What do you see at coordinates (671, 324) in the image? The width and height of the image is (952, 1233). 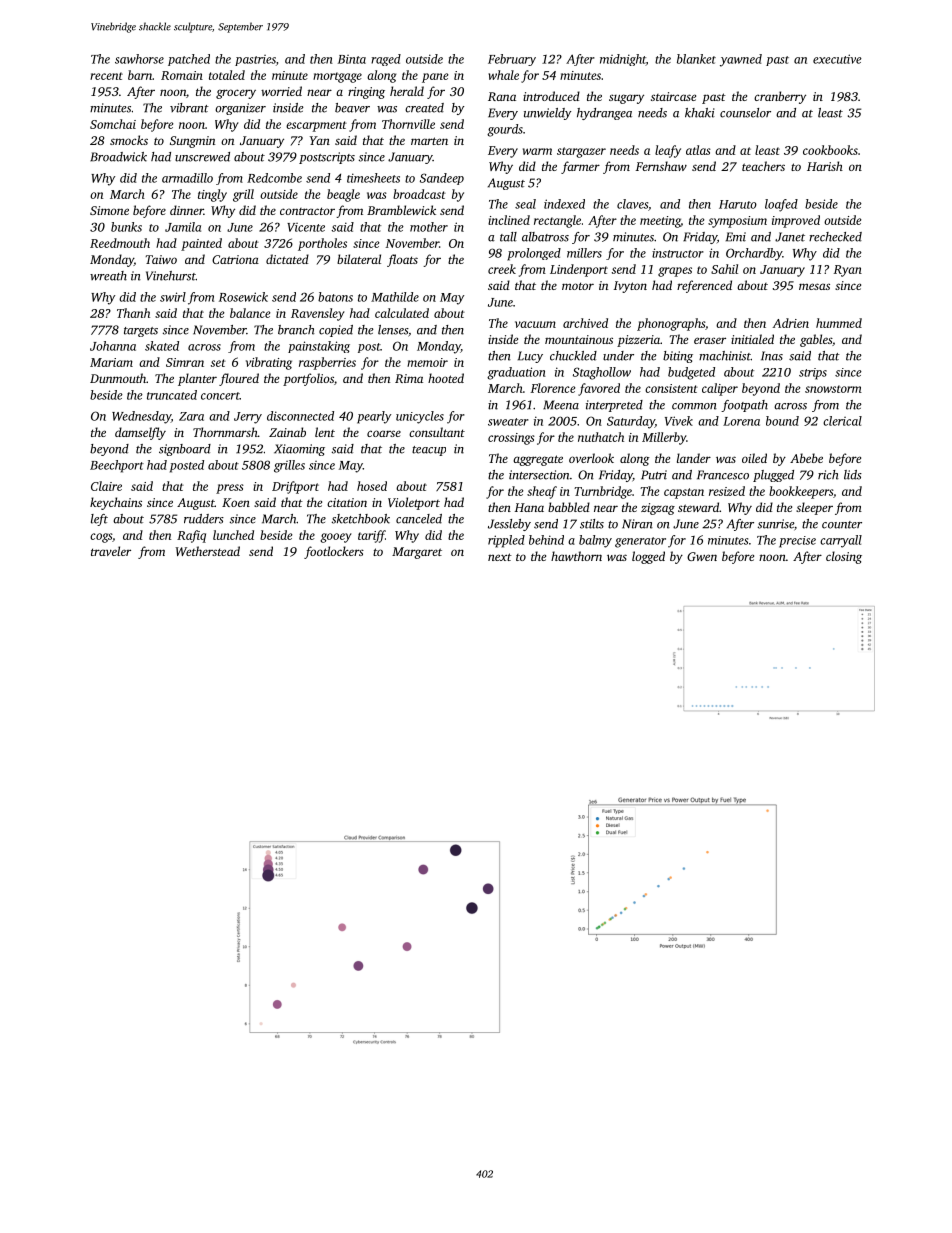 I see `phonographs` at bounding box center [671, 324].
